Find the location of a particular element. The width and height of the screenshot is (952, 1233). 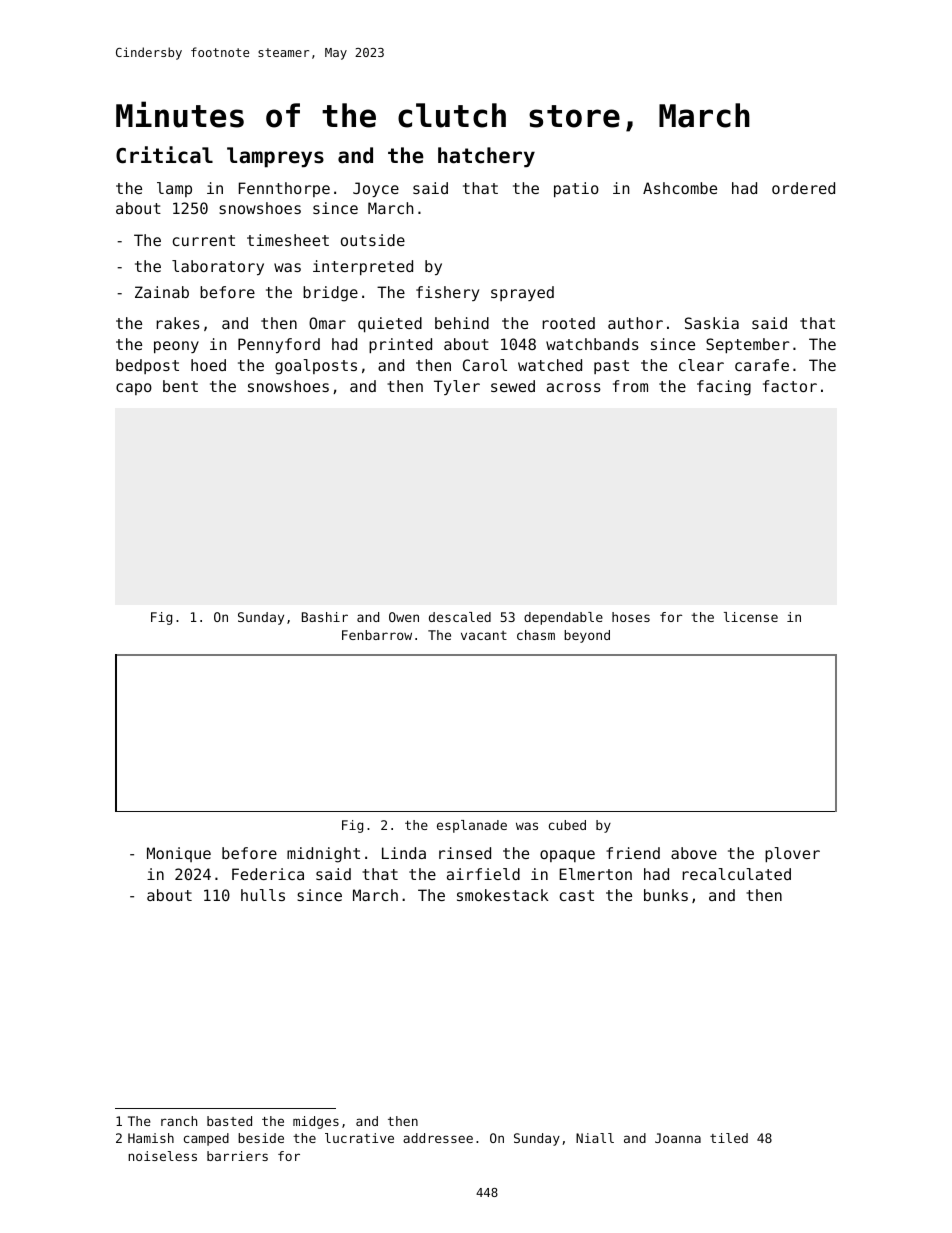

barriers is located at coordinates (237, 1156).
